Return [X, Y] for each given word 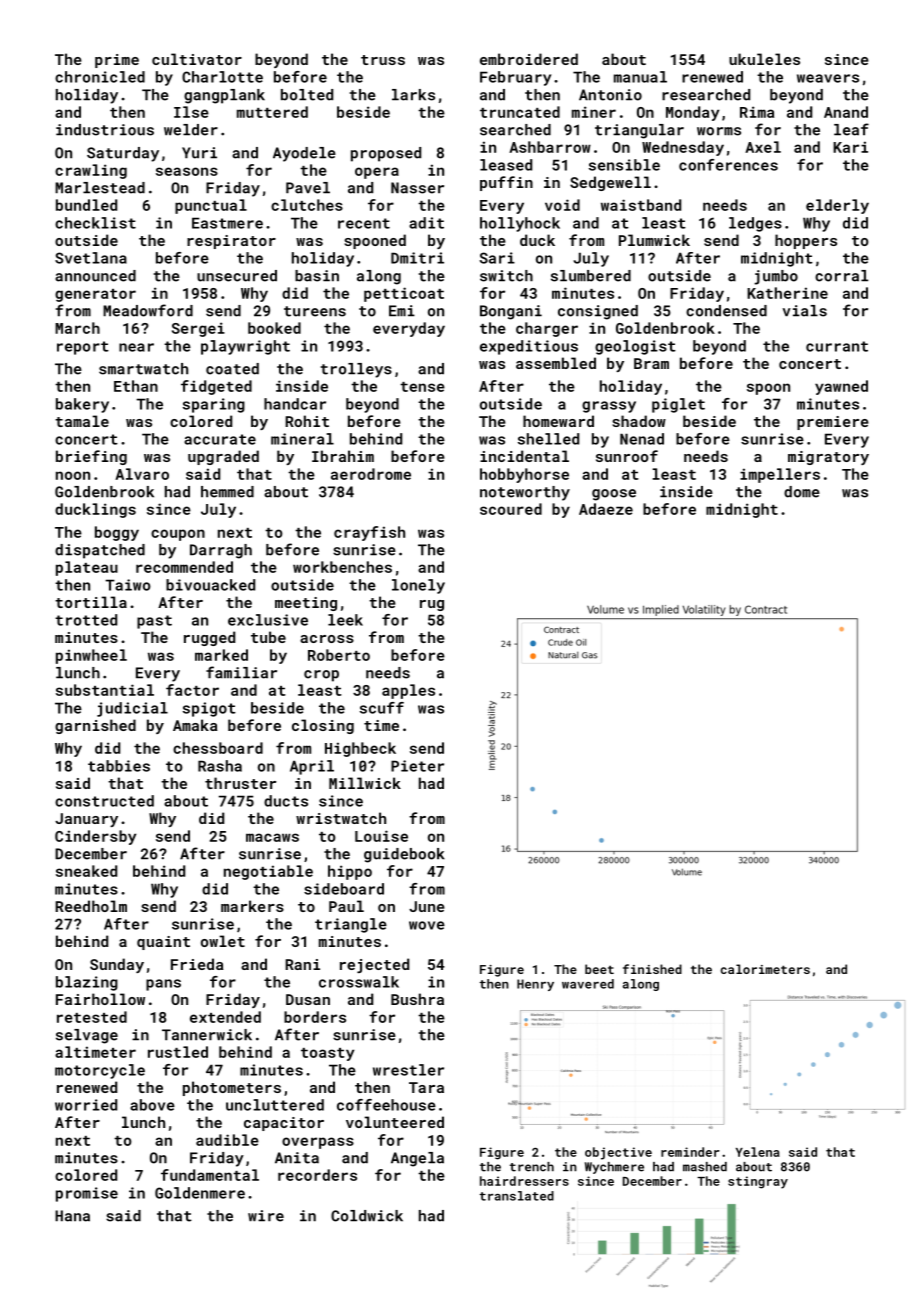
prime [117, 61]
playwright [245, 347]
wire [266, 1216]
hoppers [806, 241]
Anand [846, 112]
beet [599, 969]
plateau [87, 568]
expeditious [529, 347]
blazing [87, 983]
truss [383, 60]
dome [802, 492]
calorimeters [765, 969]
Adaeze [606, 509]
